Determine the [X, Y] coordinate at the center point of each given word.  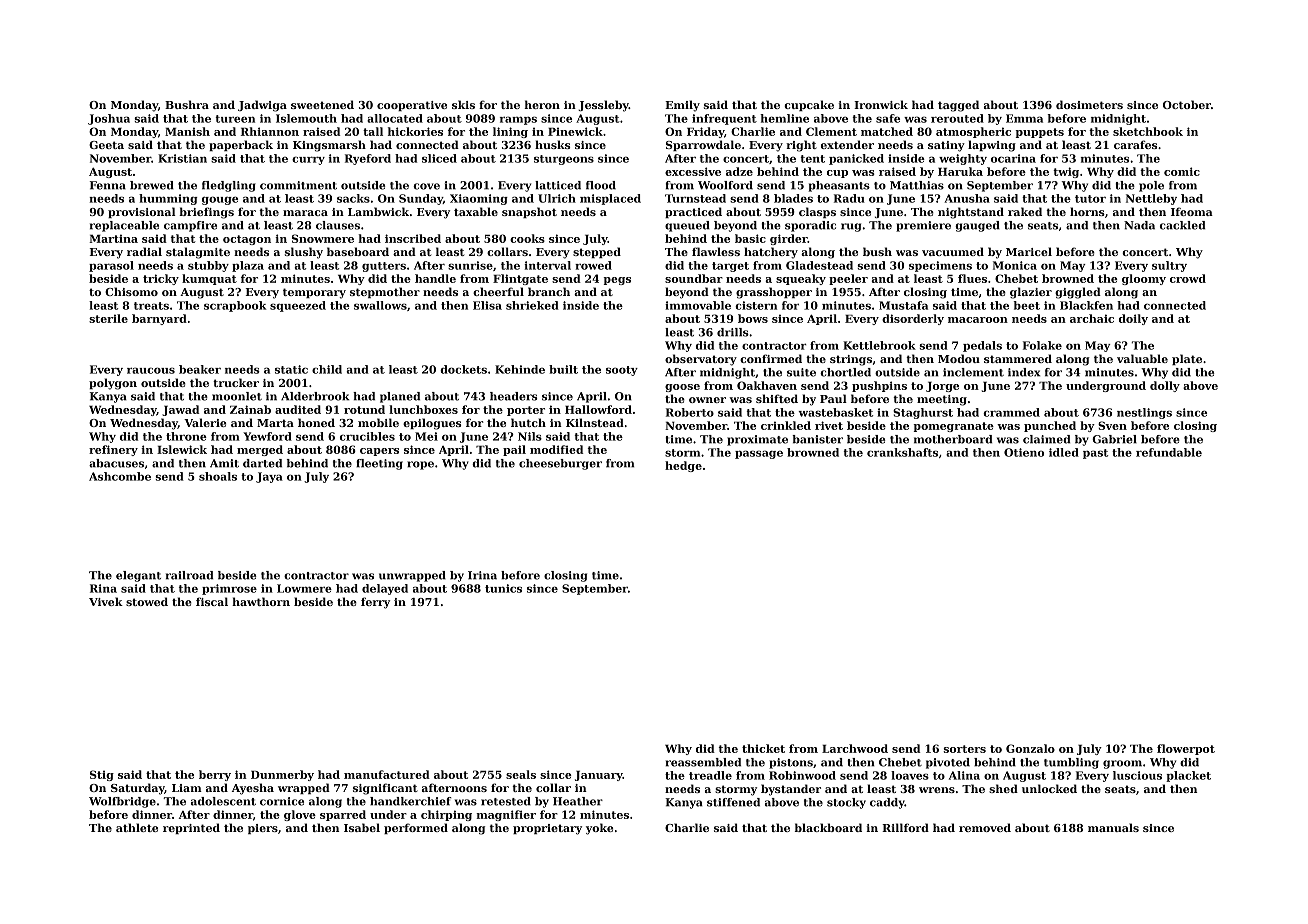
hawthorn [261, 601]
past [1095, 454]
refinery [113, 450]
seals [521, 774]
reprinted [191, 828]
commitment [298, 185]
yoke [599, 829]
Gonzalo [1030, 748]
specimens [940, 266]
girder [789, 239]
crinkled [786, 425]
